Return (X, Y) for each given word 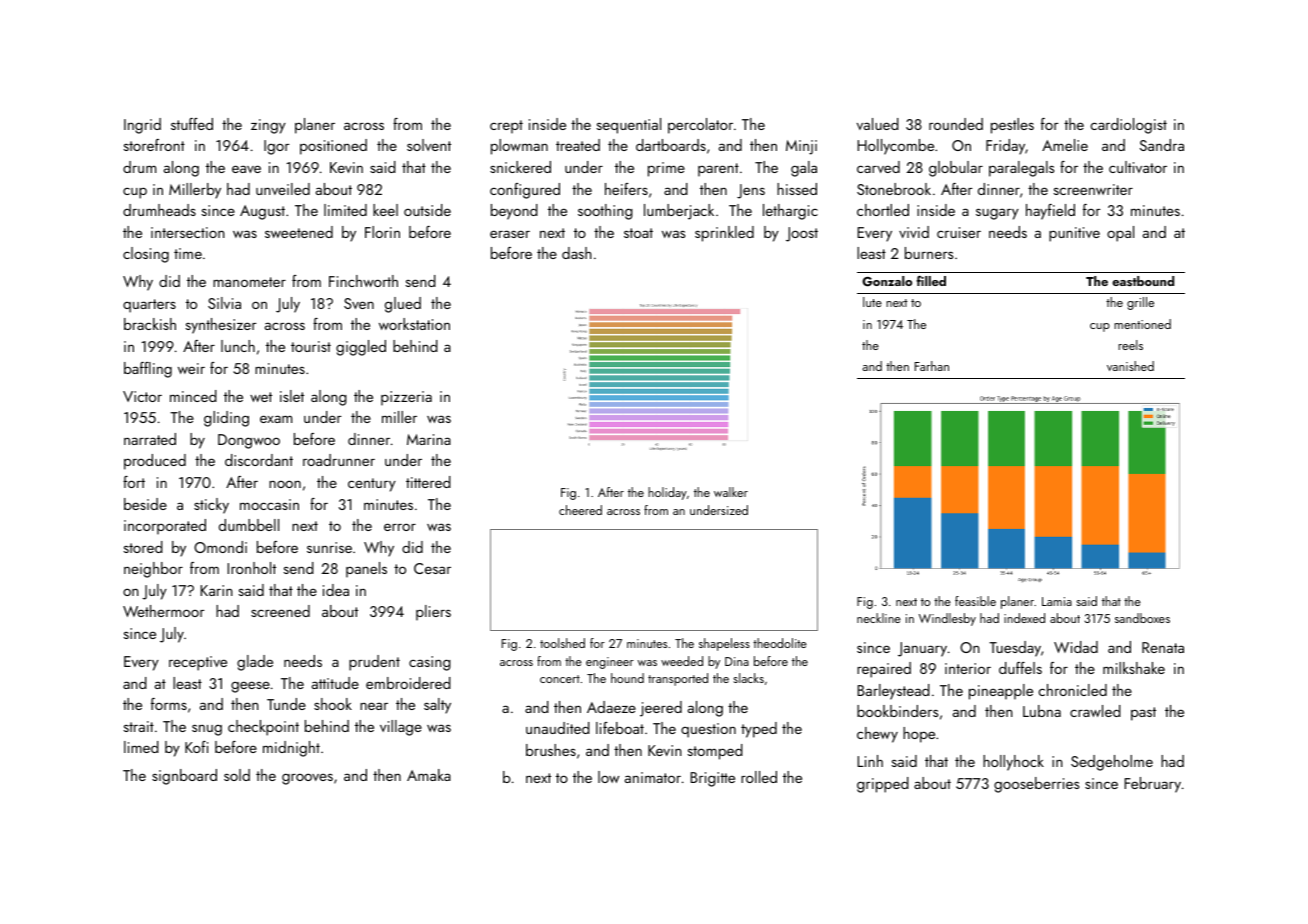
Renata (1163, 647)
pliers (433, 613)
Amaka (429, 775)
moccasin (269, 504)
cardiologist (1128, 126)
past (1143, 714)
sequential (628, 126)
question (708, 730)
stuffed (192, 124)
